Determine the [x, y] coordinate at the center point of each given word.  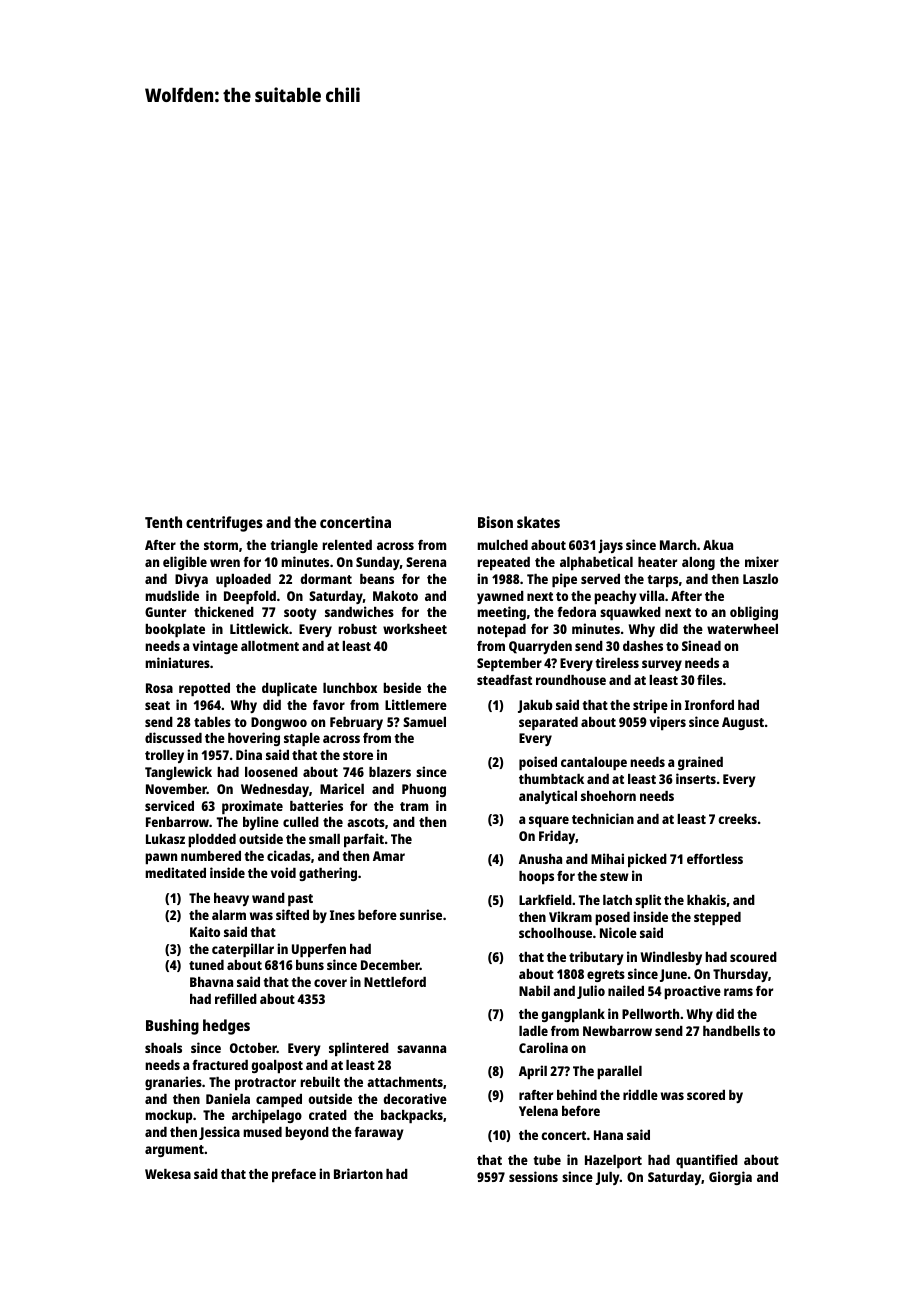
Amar [389, 856]
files [709, 679]
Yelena [538, 1111]
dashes [643, 646]
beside [402, 687]
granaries [173, 1083]
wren [225, 563]
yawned [500, 597]
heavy [231, 899]
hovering [254, 739]
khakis [706, 899]
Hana [608, 1135]
